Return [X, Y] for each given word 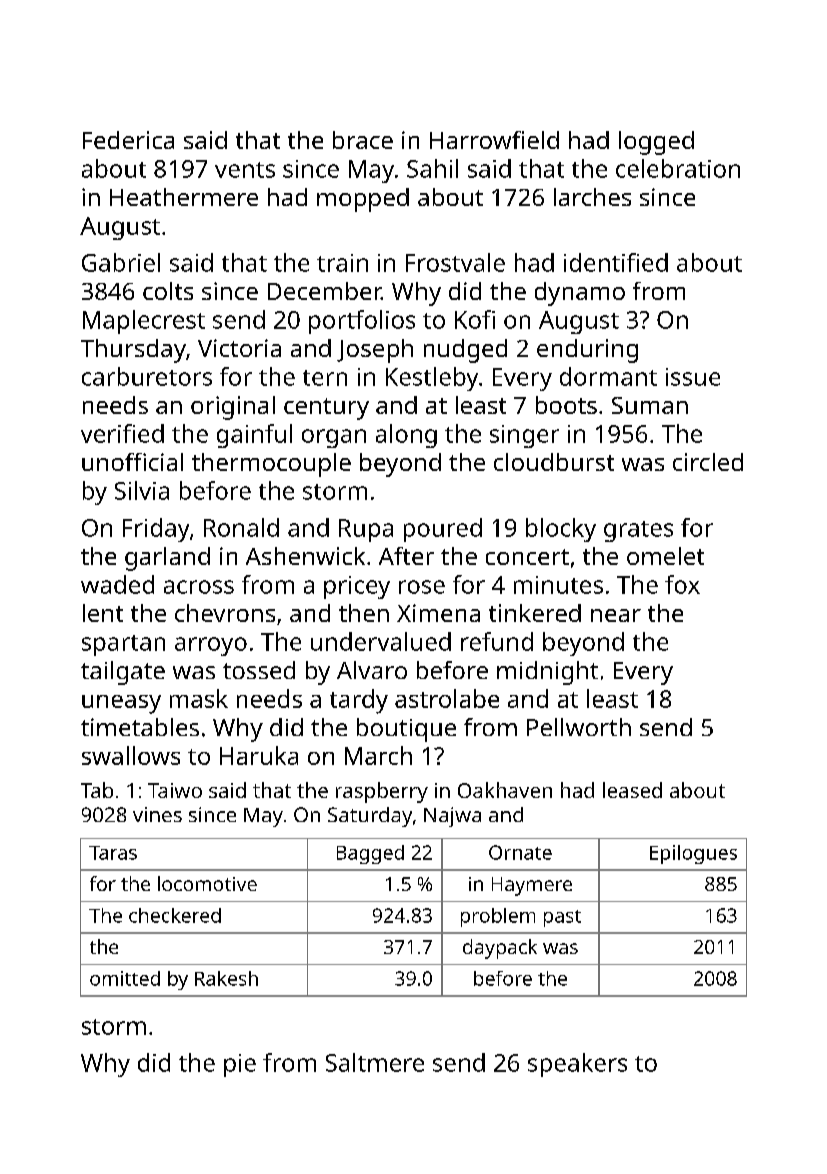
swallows [131, 755]
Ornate [520, 852]
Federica [128, 140]
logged [656, 143]
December [324, 291]
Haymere [532, 886]
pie [240, 1065]
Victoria [239, 348]
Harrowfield [494, 140]
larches [592, 197]
